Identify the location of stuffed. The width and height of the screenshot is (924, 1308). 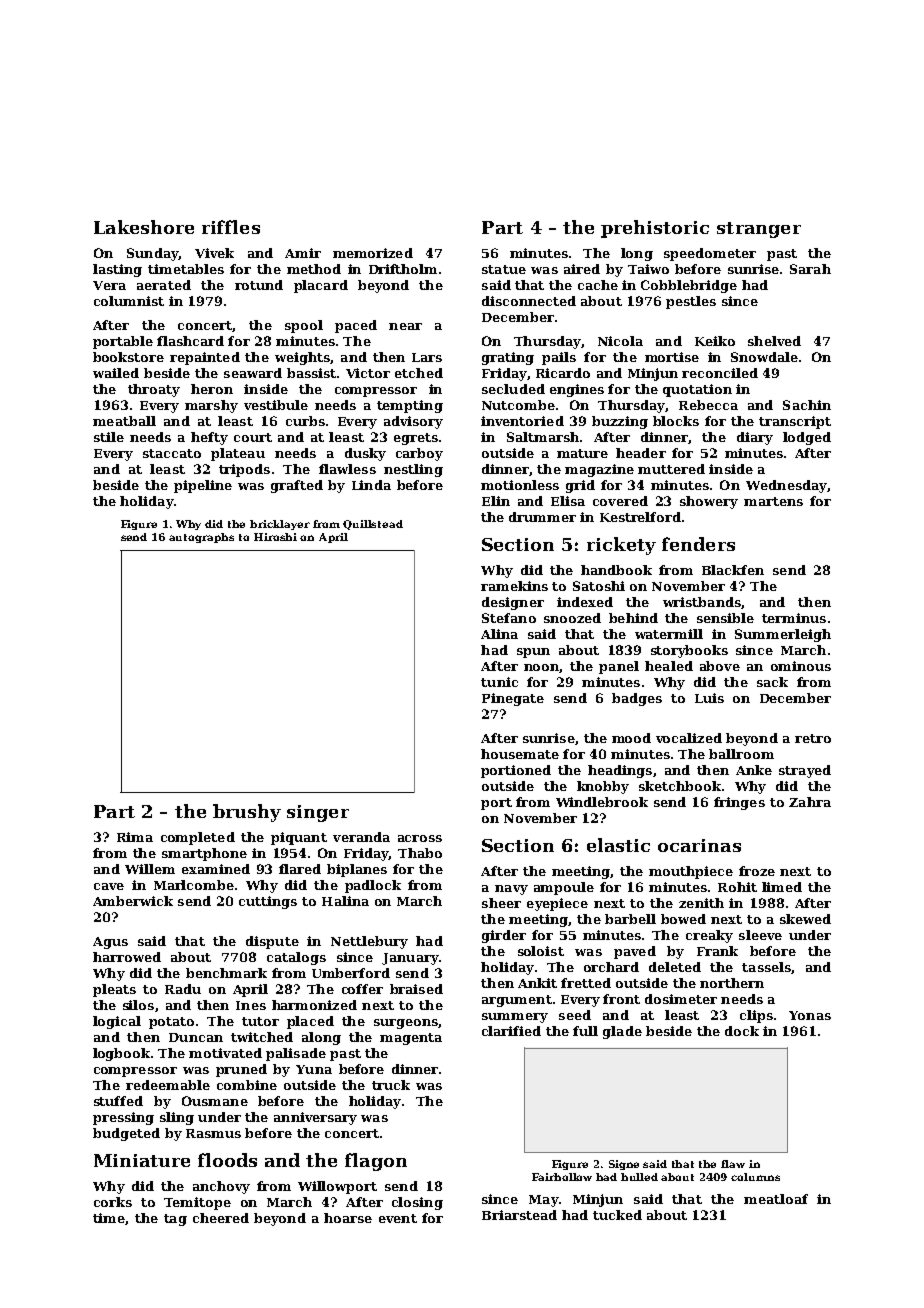
(118, 1101).
